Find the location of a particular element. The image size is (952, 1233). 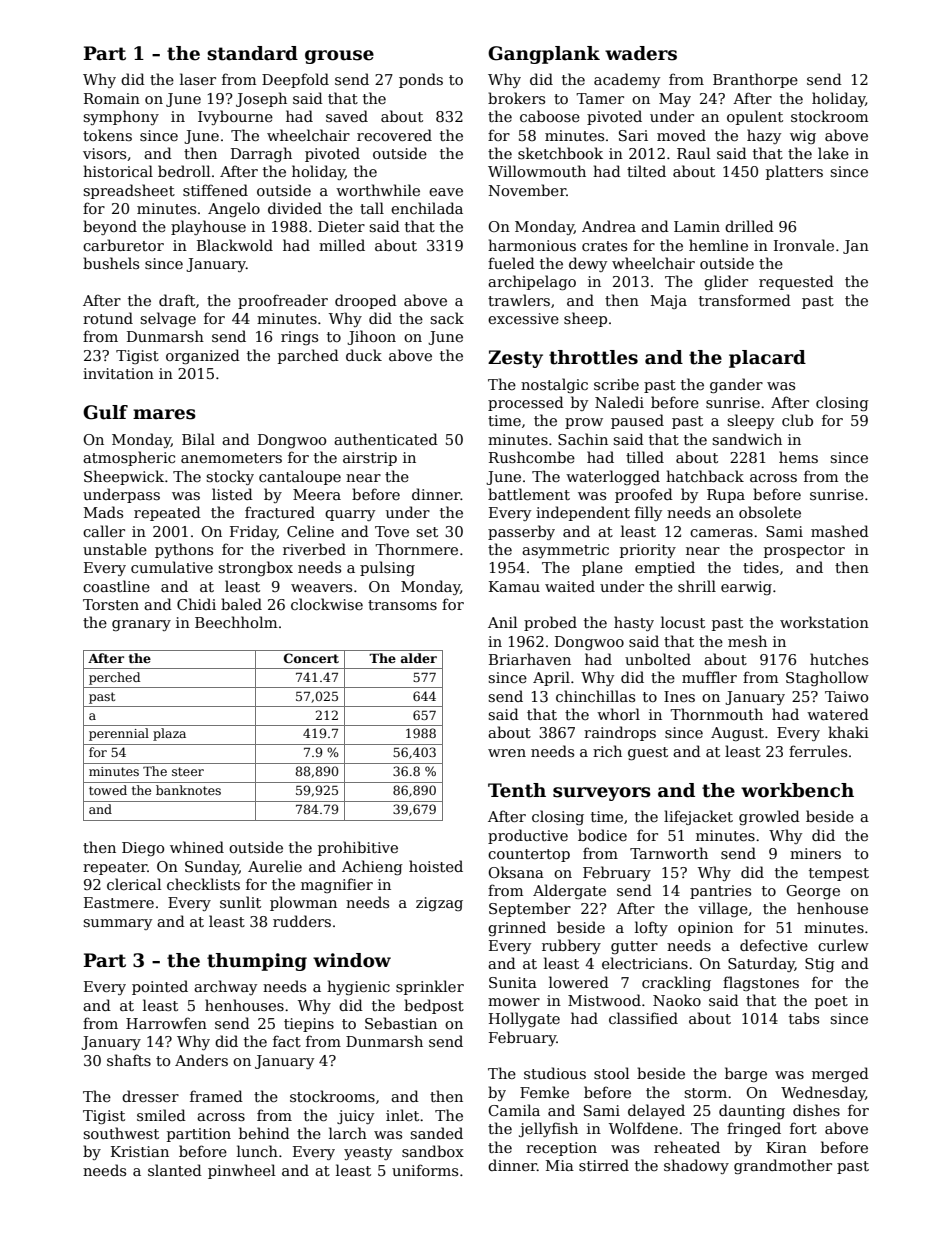

grouse is located at coordinates (339, 57).
